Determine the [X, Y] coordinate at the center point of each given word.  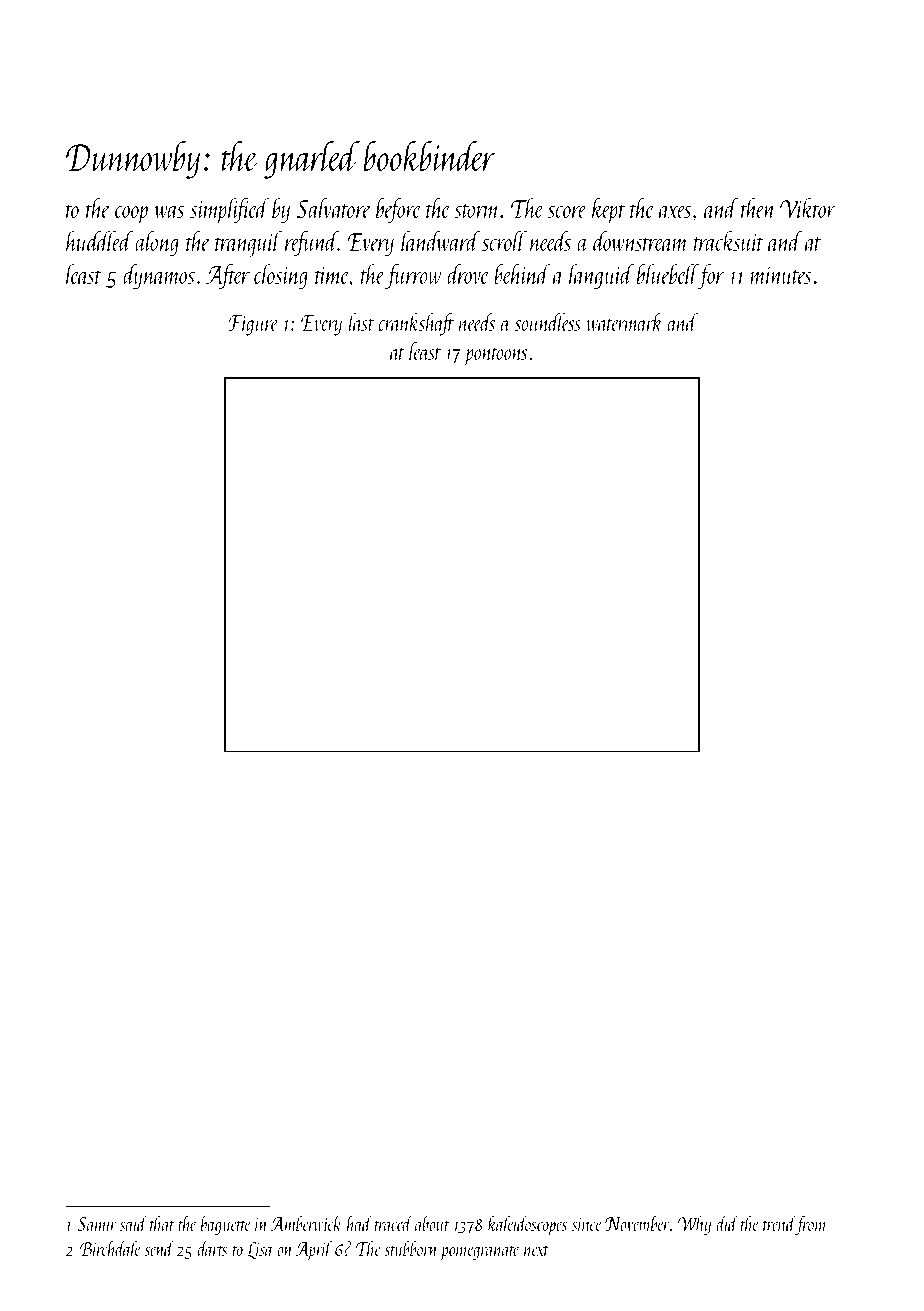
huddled [99, 241]
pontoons [496, 356]
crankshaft [416, 324]
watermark [625, 322]
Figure [254, 325]
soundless [548, 322]
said [134, 1223]
